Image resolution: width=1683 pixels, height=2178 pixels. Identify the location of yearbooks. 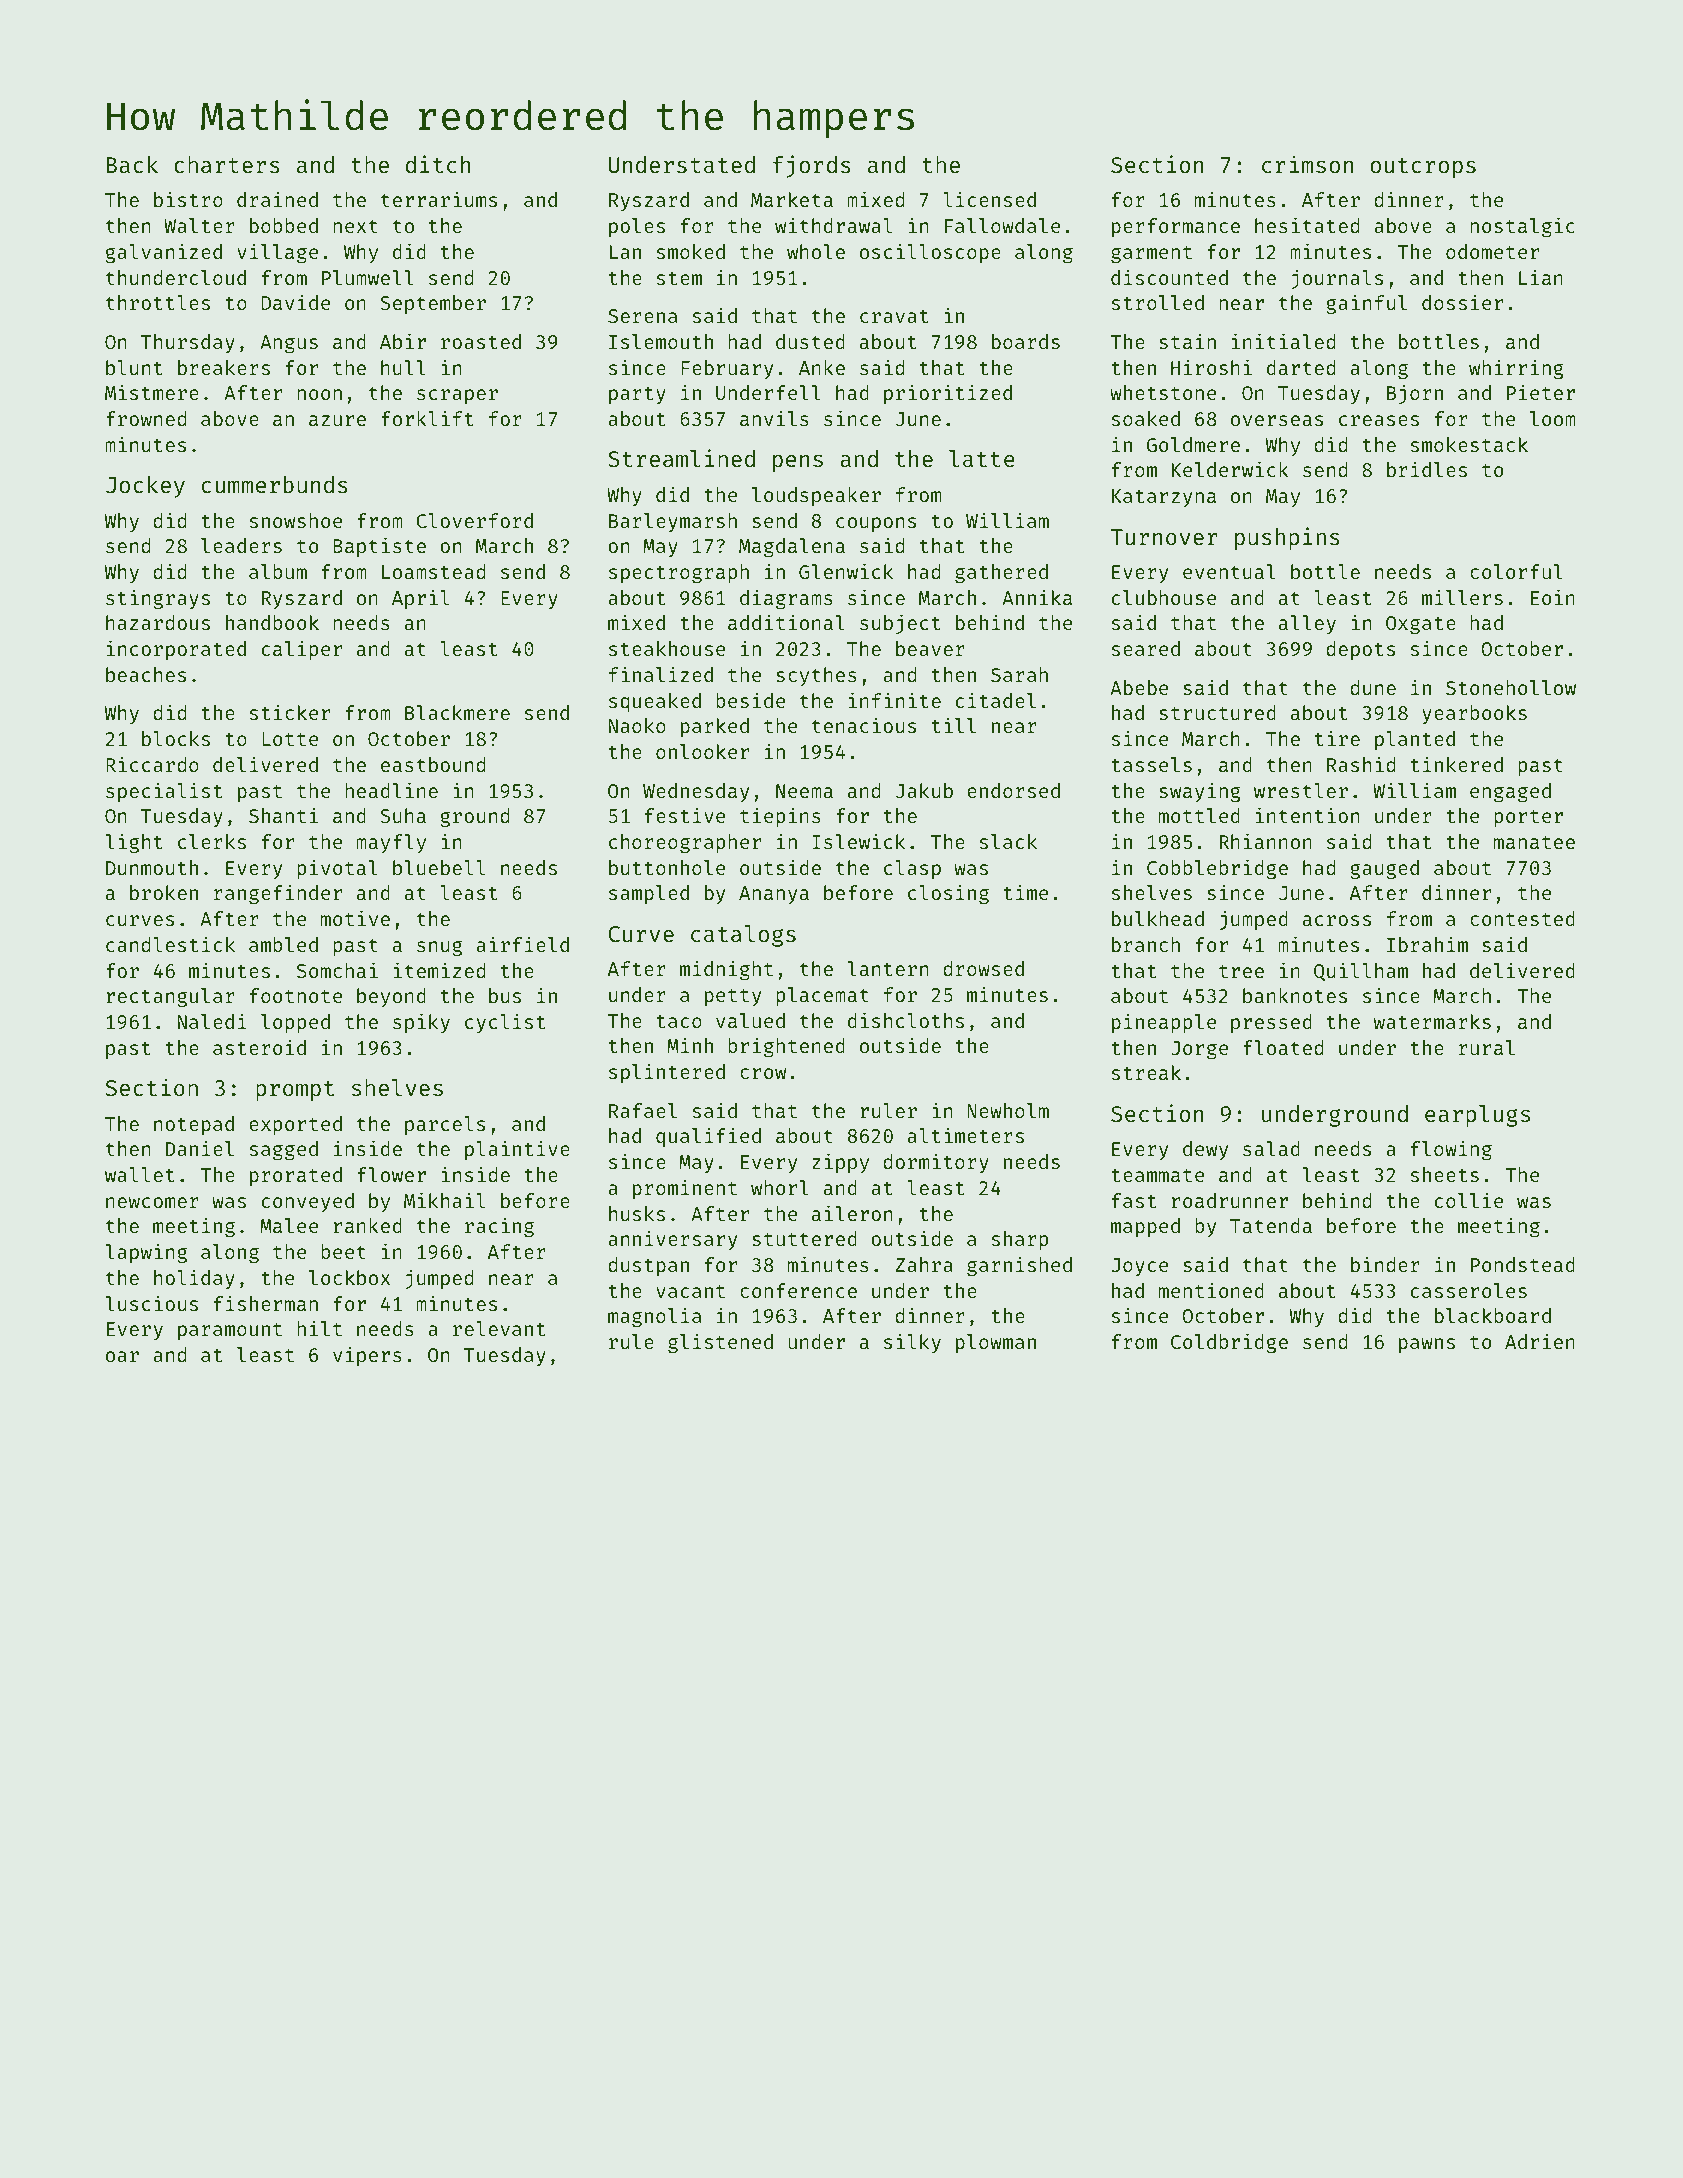
(1474, 714).
